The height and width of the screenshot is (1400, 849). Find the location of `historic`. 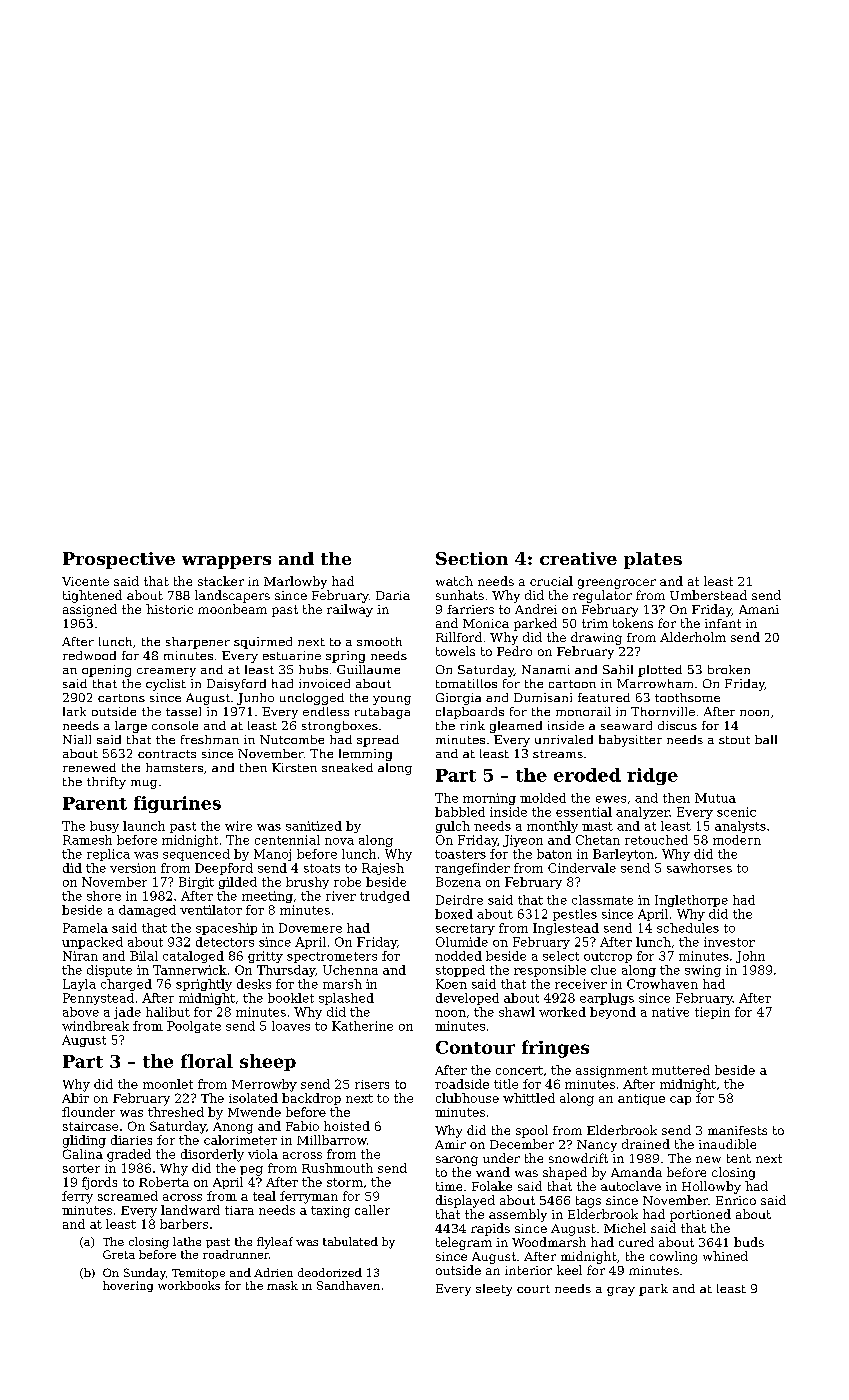

historic is located at coordinates (169, 609).
